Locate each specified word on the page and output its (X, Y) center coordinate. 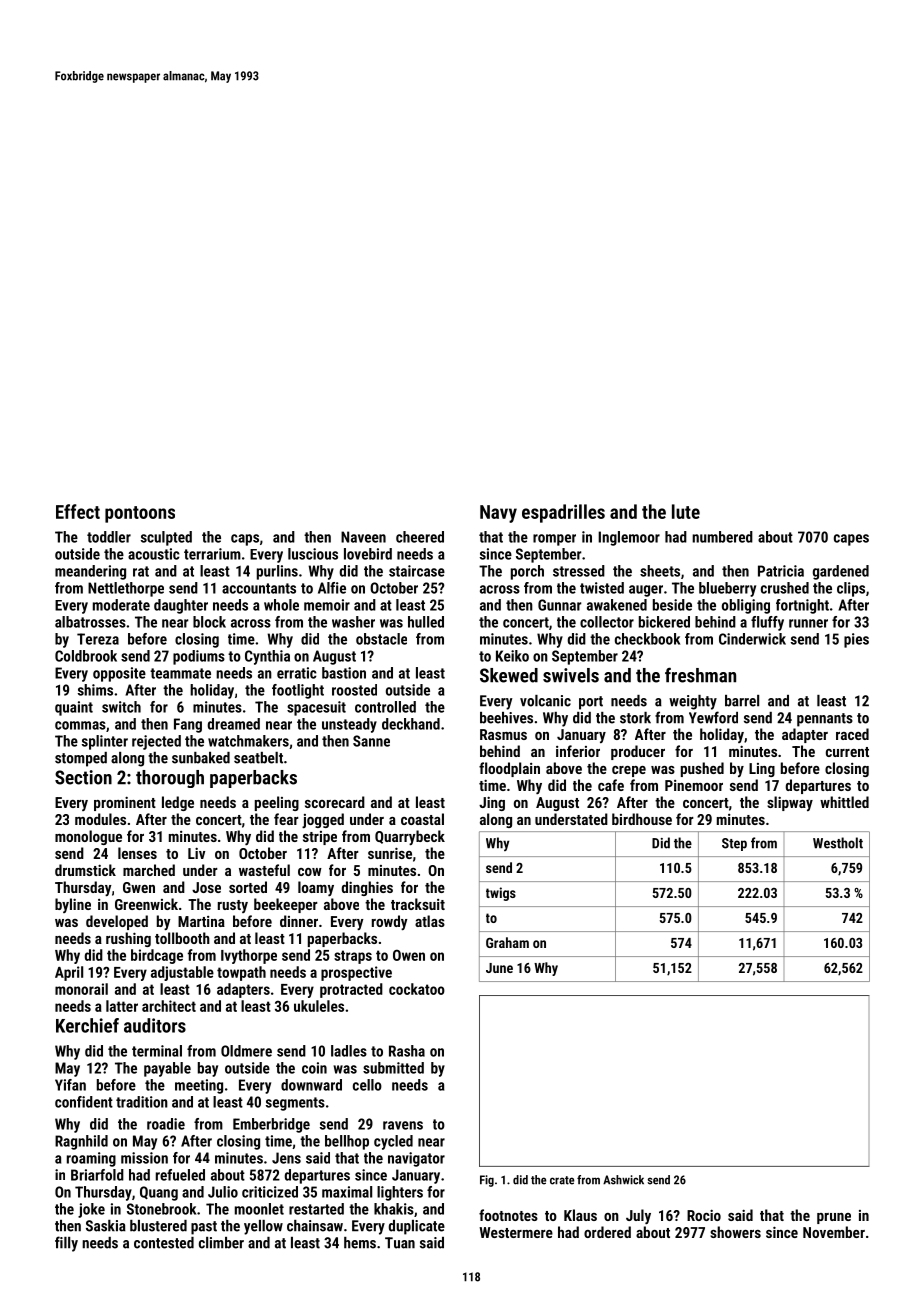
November (834, 1232)
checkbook (647, 639)
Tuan (400, 1243)
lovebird (368, 554)
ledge (178, 803)
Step (734, 844)
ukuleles (319, 1006)
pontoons (140, 514)
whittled (844, 802)
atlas (430, 921)
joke (91, 1210)
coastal (422, 819)
